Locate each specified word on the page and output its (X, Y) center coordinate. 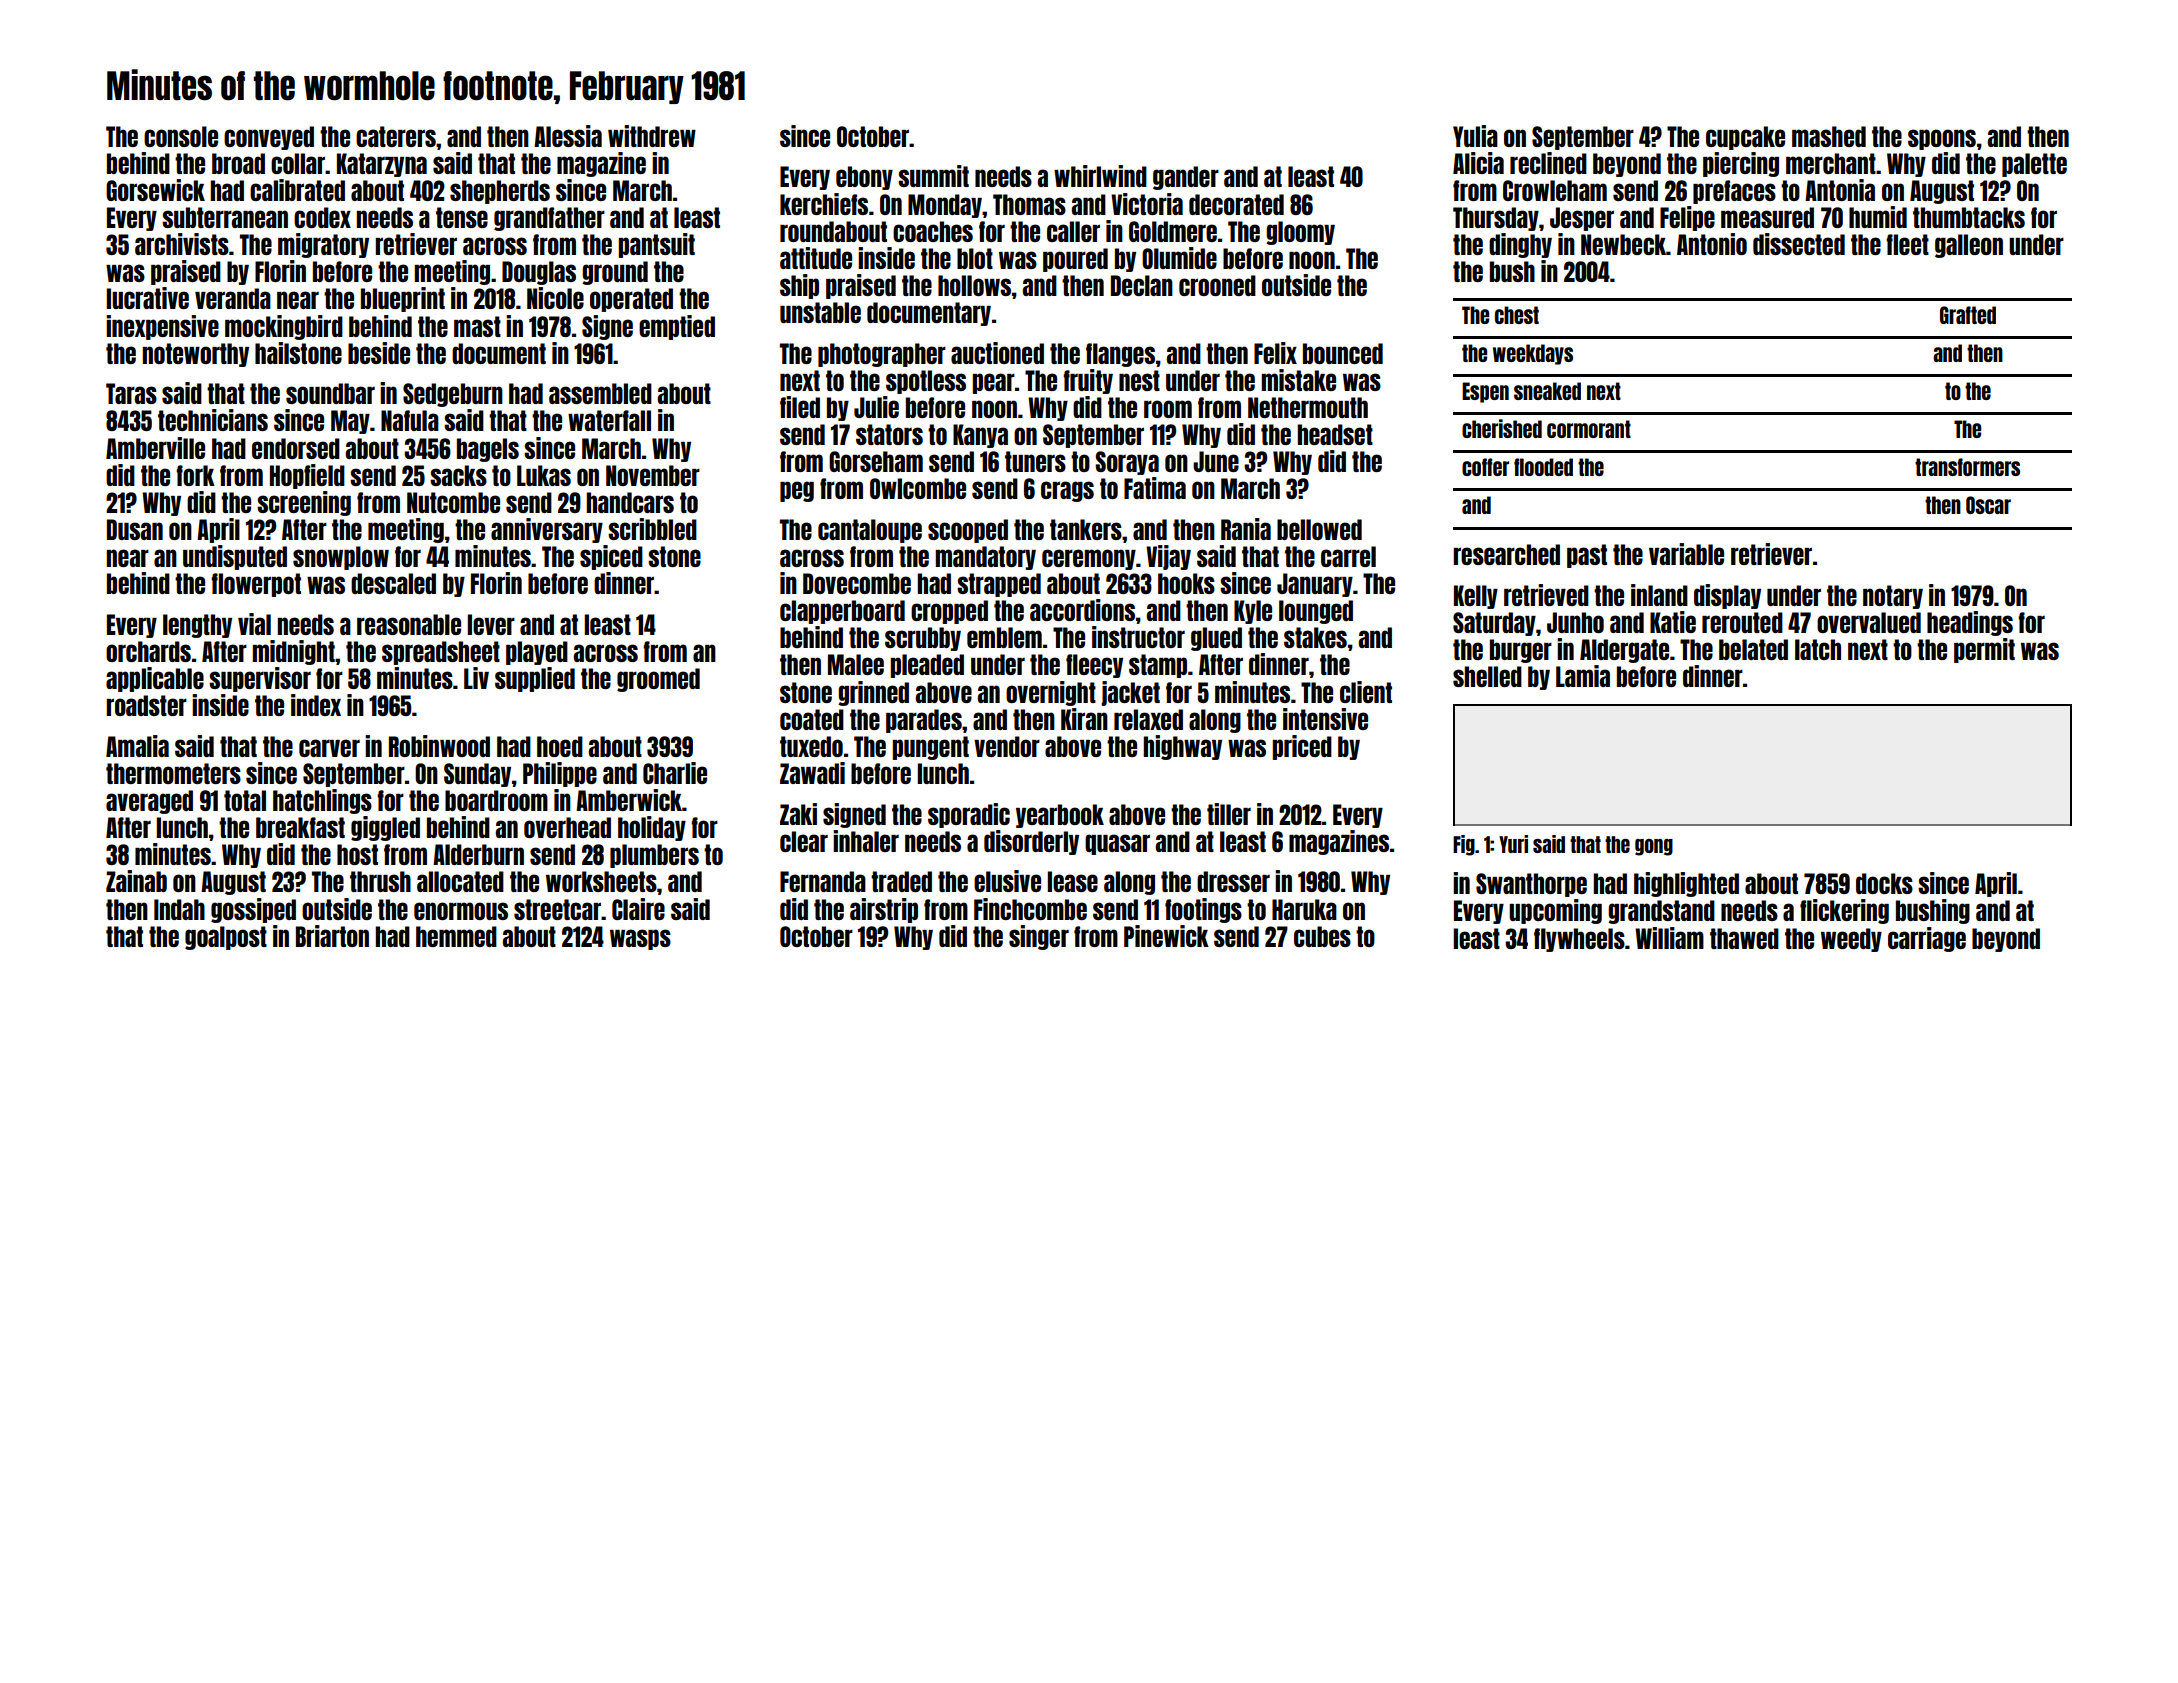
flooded (1543, 467)
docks (1884, 883)
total (245, 800)
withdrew (652, 136)
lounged (1316, 612)
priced (1302, 747)
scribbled (652, 529)
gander (1186, 178)
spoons (1942, 139)
